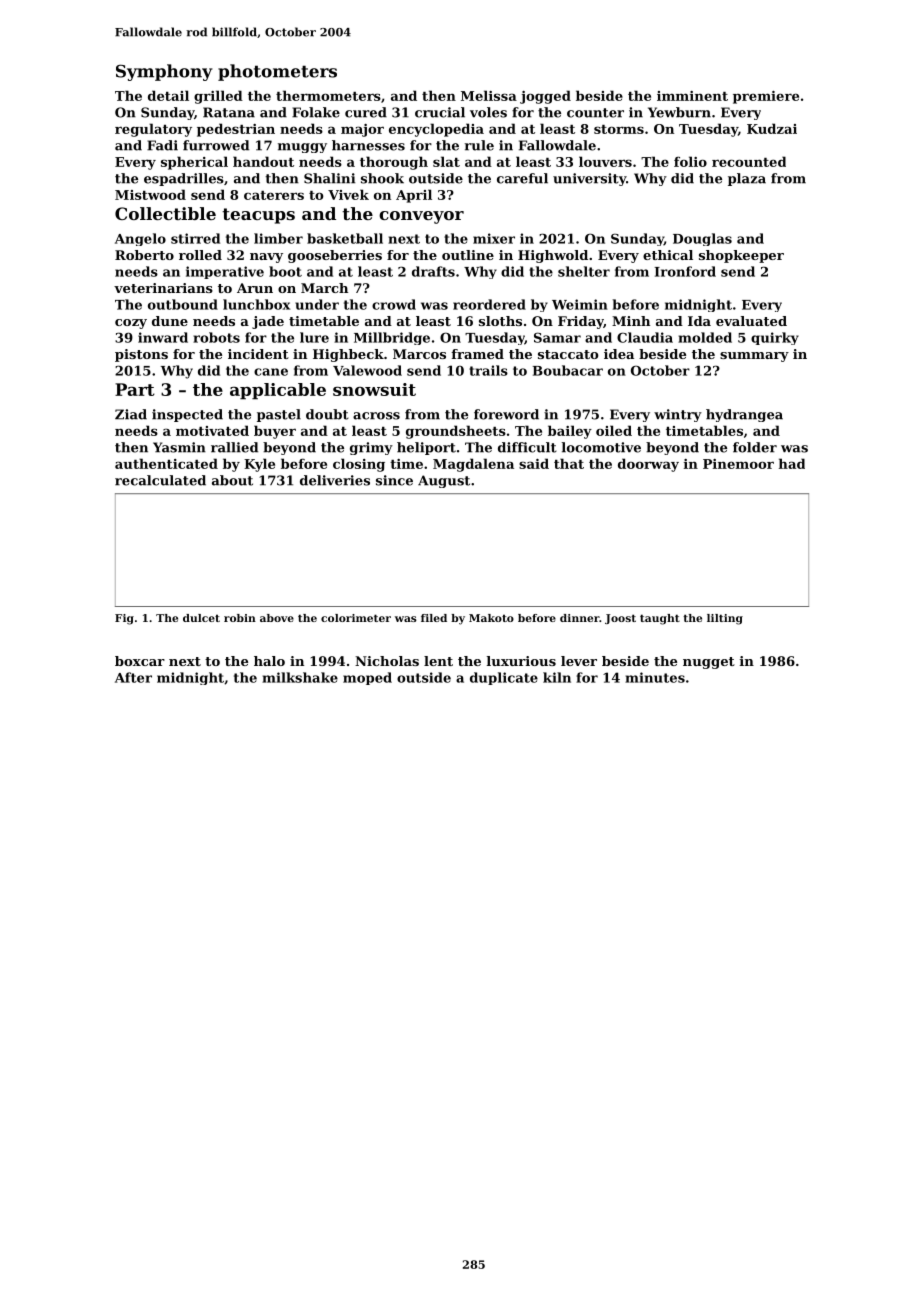 This screenshot has height=1308, width=924. Describe the element at coordinates (709, 663) in the screenshot. I see `nugget` at that location.
